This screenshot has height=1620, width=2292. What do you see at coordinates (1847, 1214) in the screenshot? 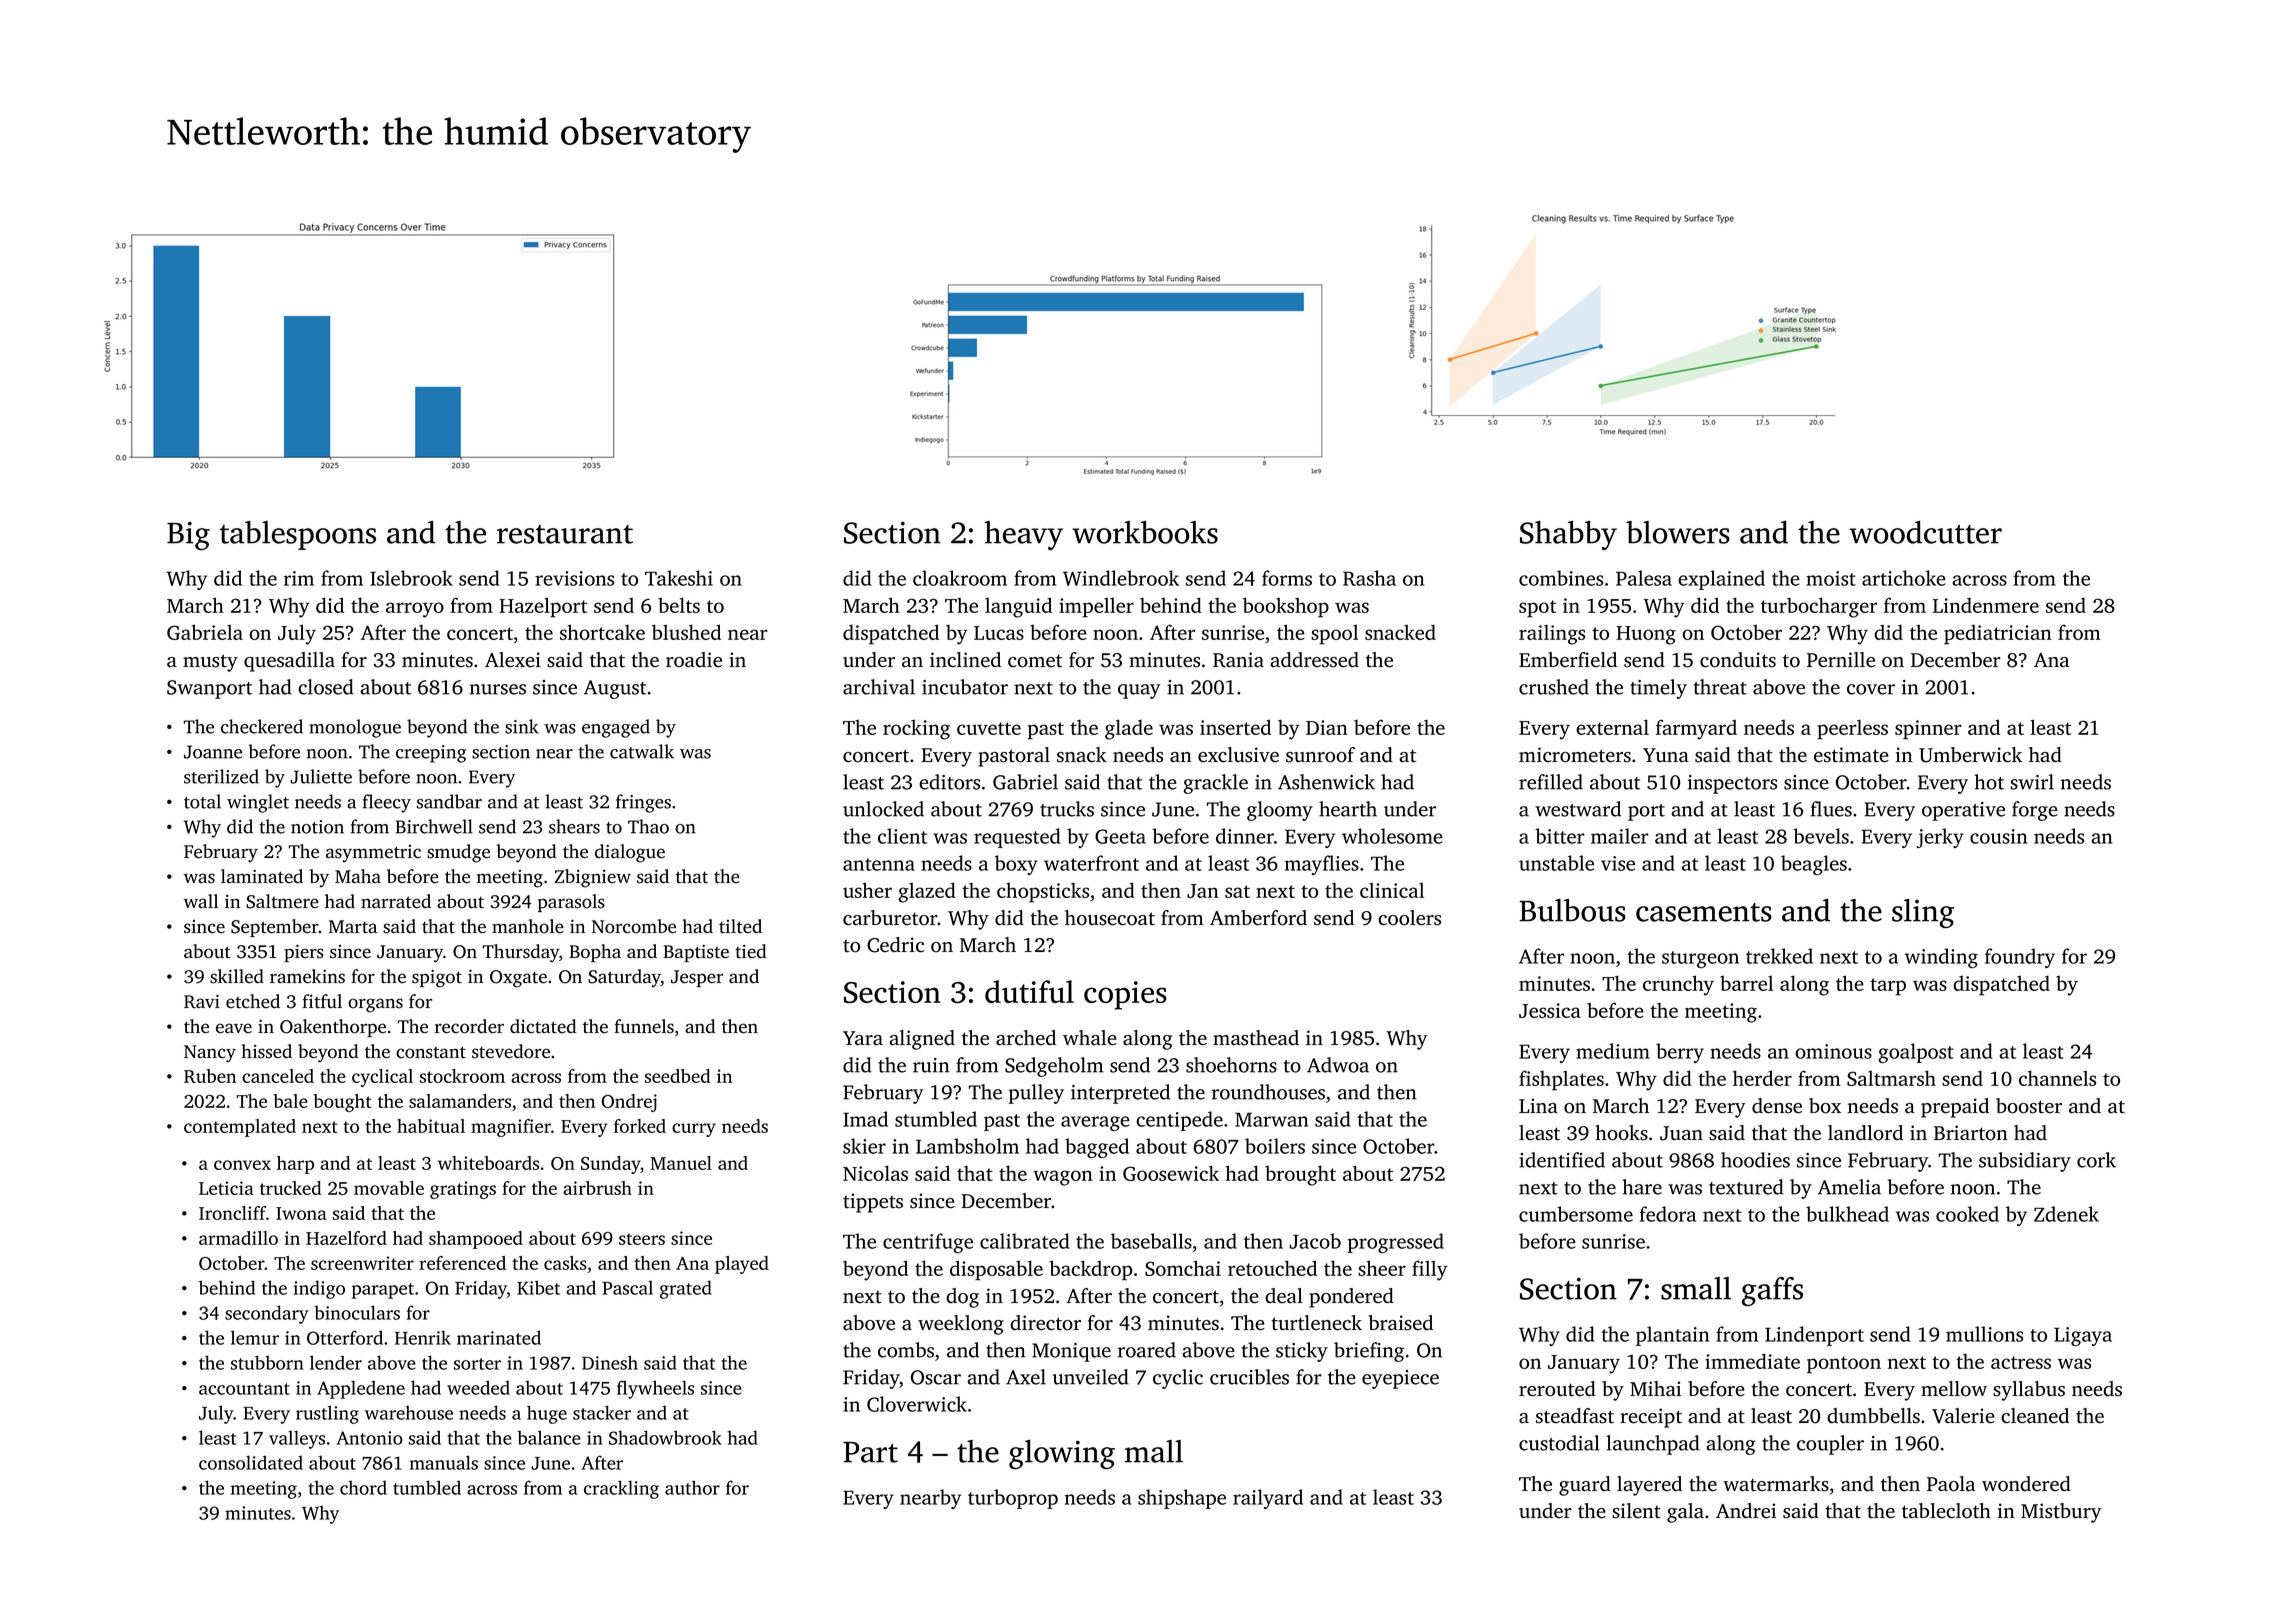
I see `bulkhead` at bounding box center [1847, 1214].
